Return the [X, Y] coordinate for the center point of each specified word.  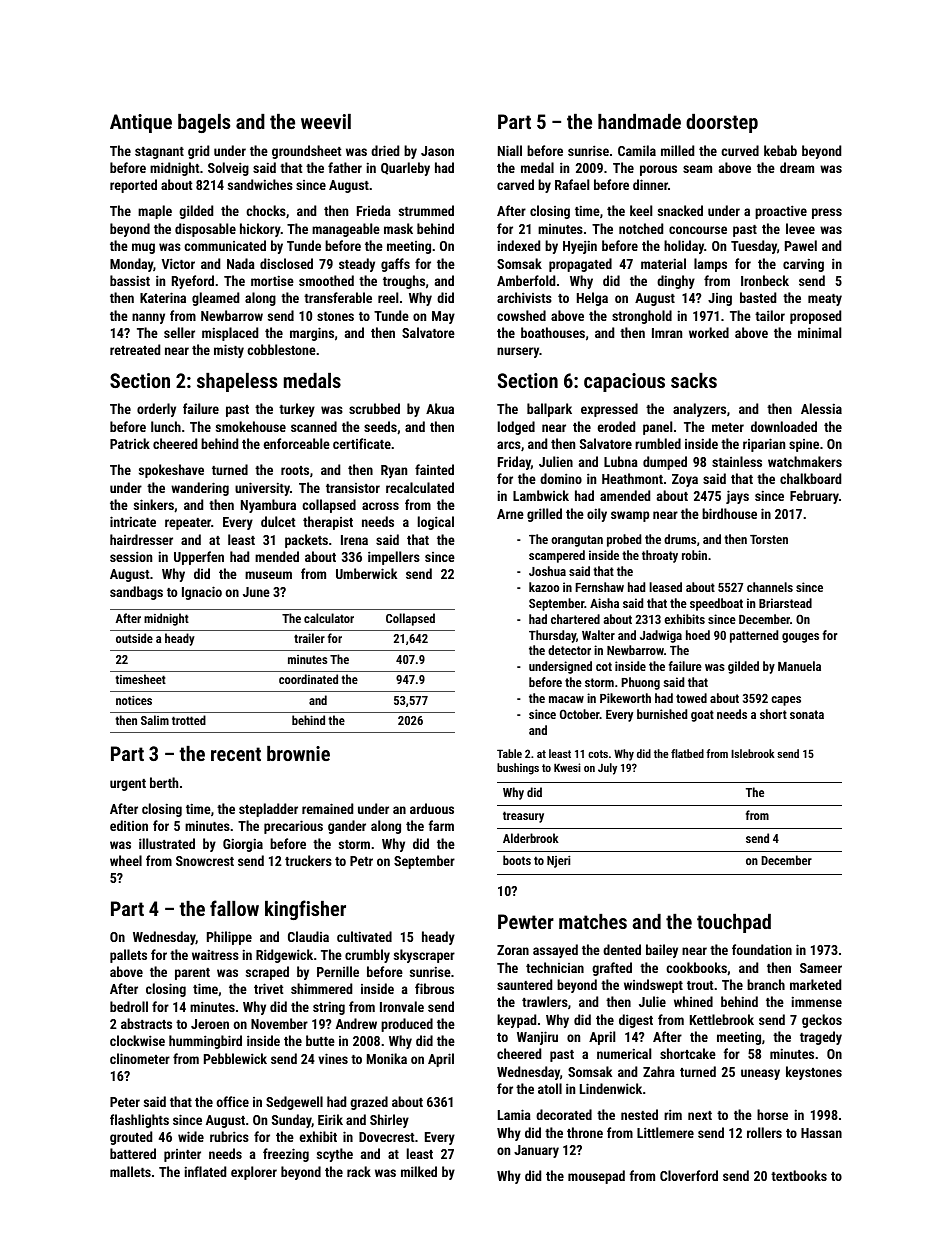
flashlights [139, 1121]
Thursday [552, 636]
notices [134, 700]
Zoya [685, 480]
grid [198, 152]
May [443, 317]
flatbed [687, 753]
